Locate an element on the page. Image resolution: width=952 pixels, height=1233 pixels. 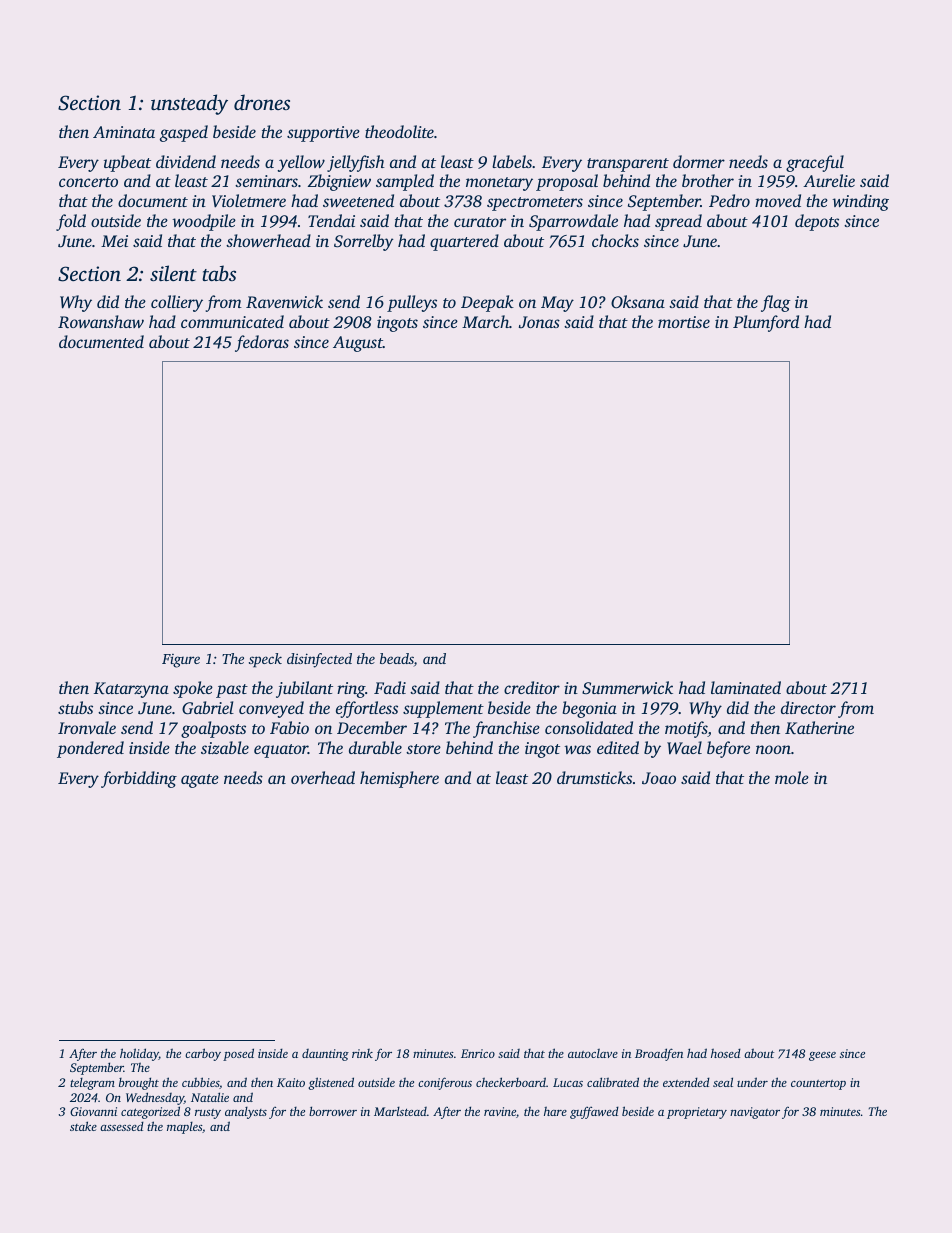
theodolite is located at coordinates (399, 131).
